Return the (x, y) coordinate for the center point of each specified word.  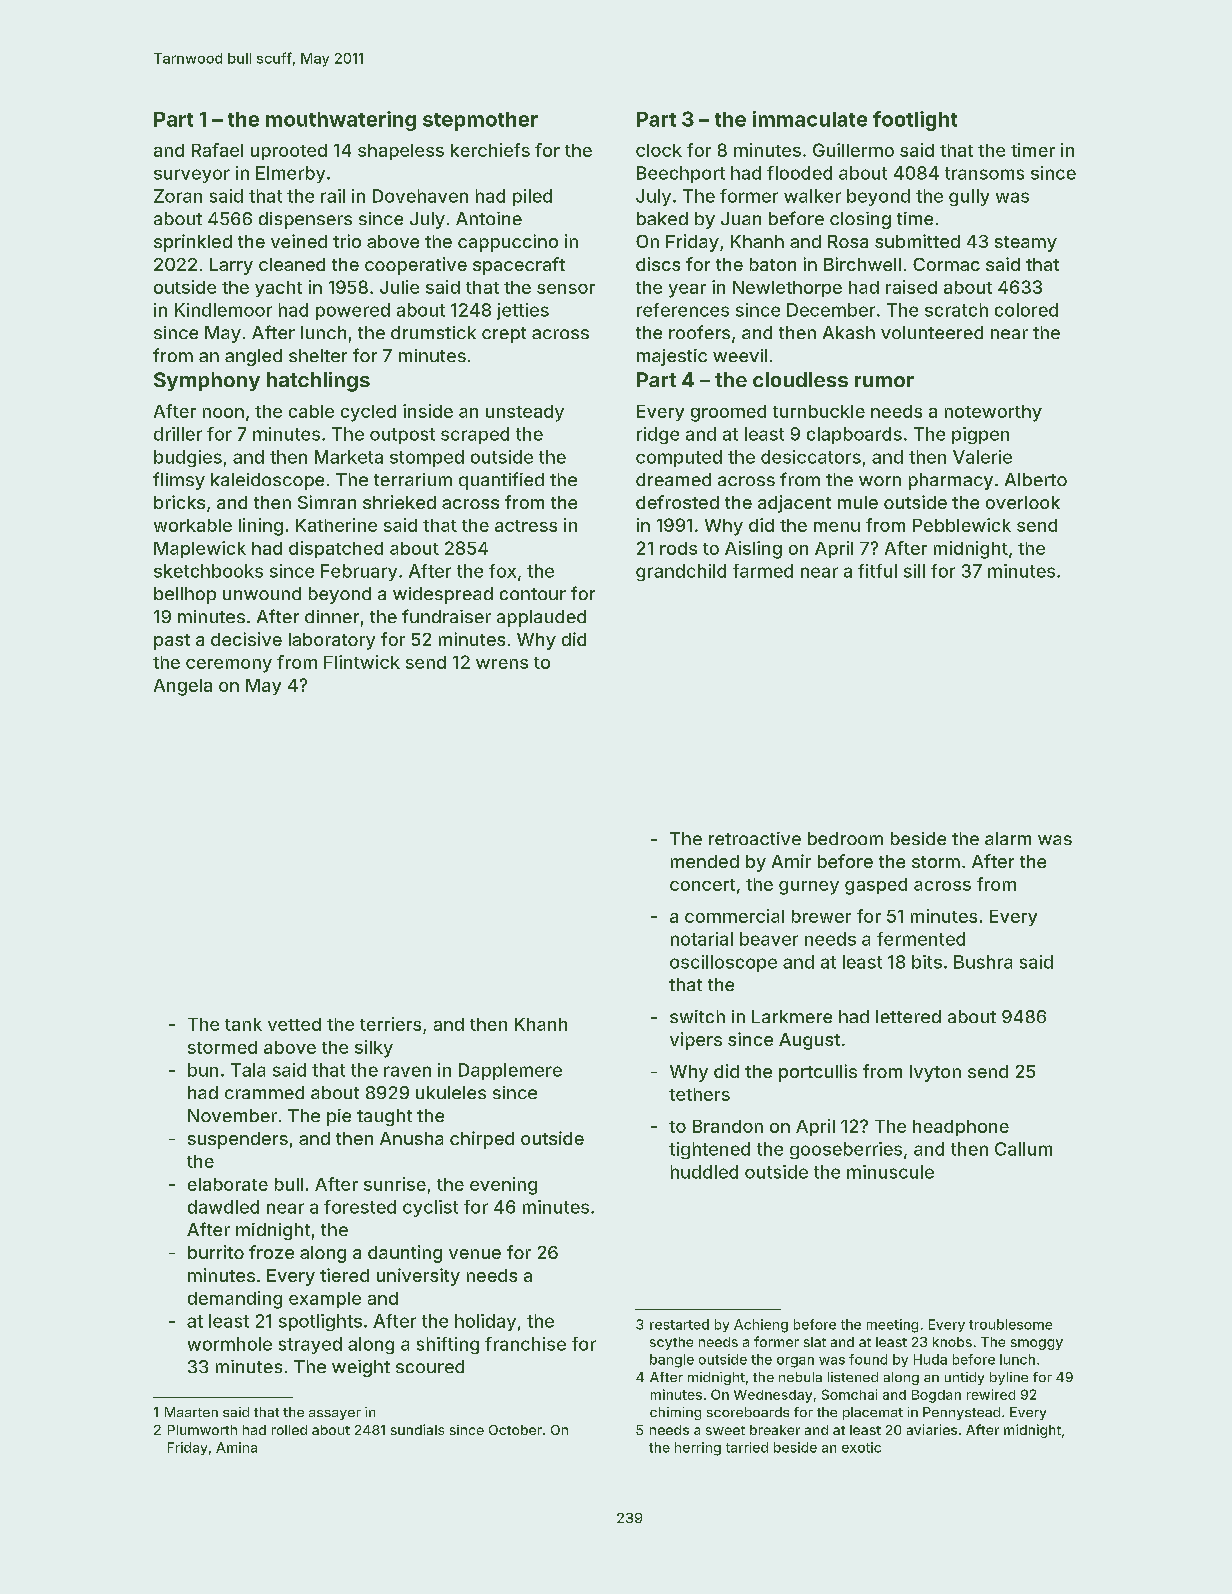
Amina (236, 1447)
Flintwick (362, 662)
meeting (892, 1326)
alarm (1008, 838)
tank (243, 1024)
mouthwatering (341, 121)
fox (502, 571)
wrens (502, 664)
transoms (984, 173)
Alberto (1036, 479)
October (515, 1430)
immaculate (810, 119)
